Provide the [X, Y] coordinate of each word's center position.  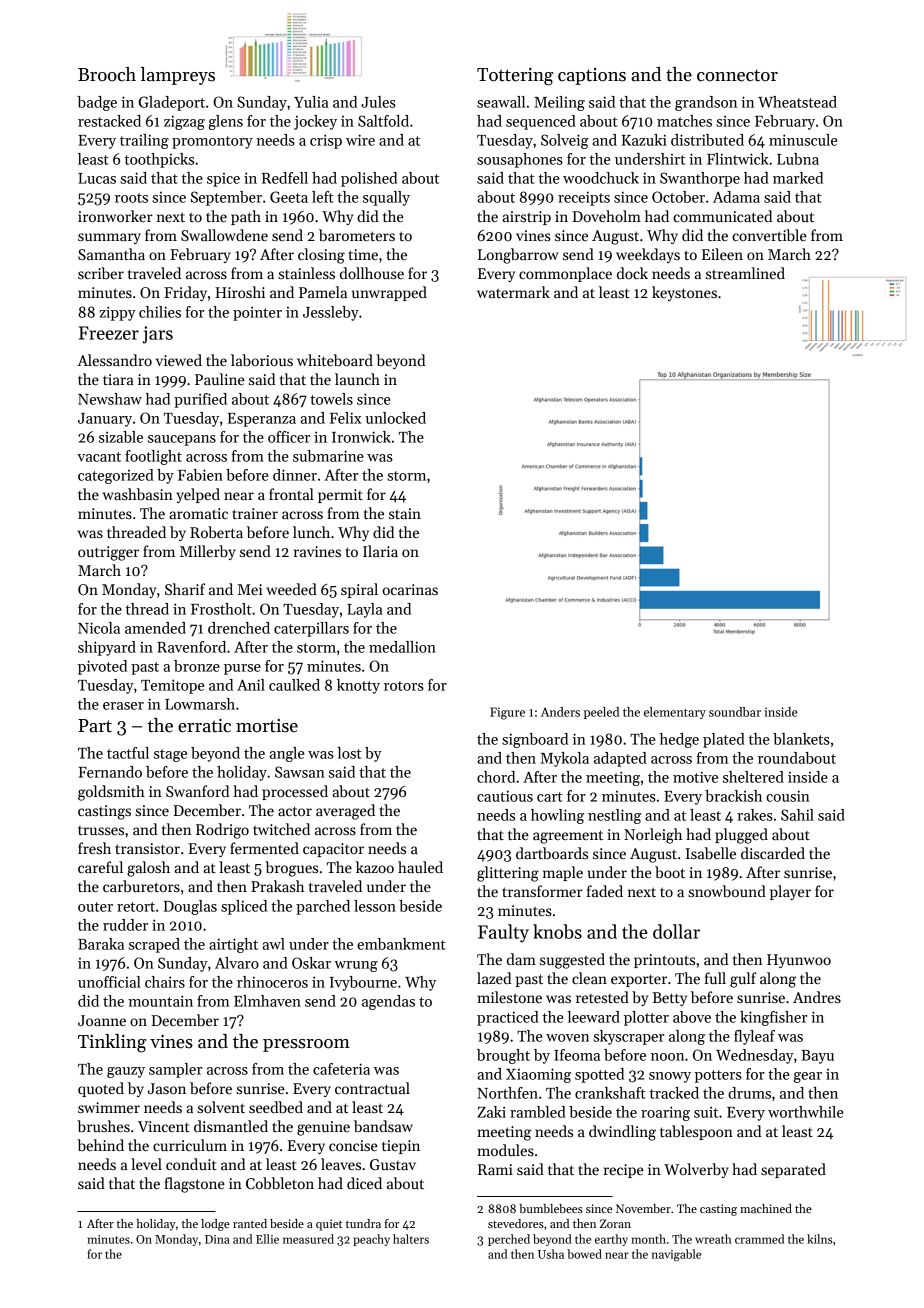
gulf [743, 980]
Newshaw [110, 399]
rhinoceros [272, 982]
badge [97, 103]
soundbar [735, 712]
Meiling [559, 103]
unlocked [395, 418]
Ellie [267, 1239]
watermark [513, 292]
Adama [736, 197]
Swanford [197, 791]
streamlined [745, 273]
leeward [593, 1017]
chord [496, 777]
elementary [675, 713]
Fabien [200, 475]
